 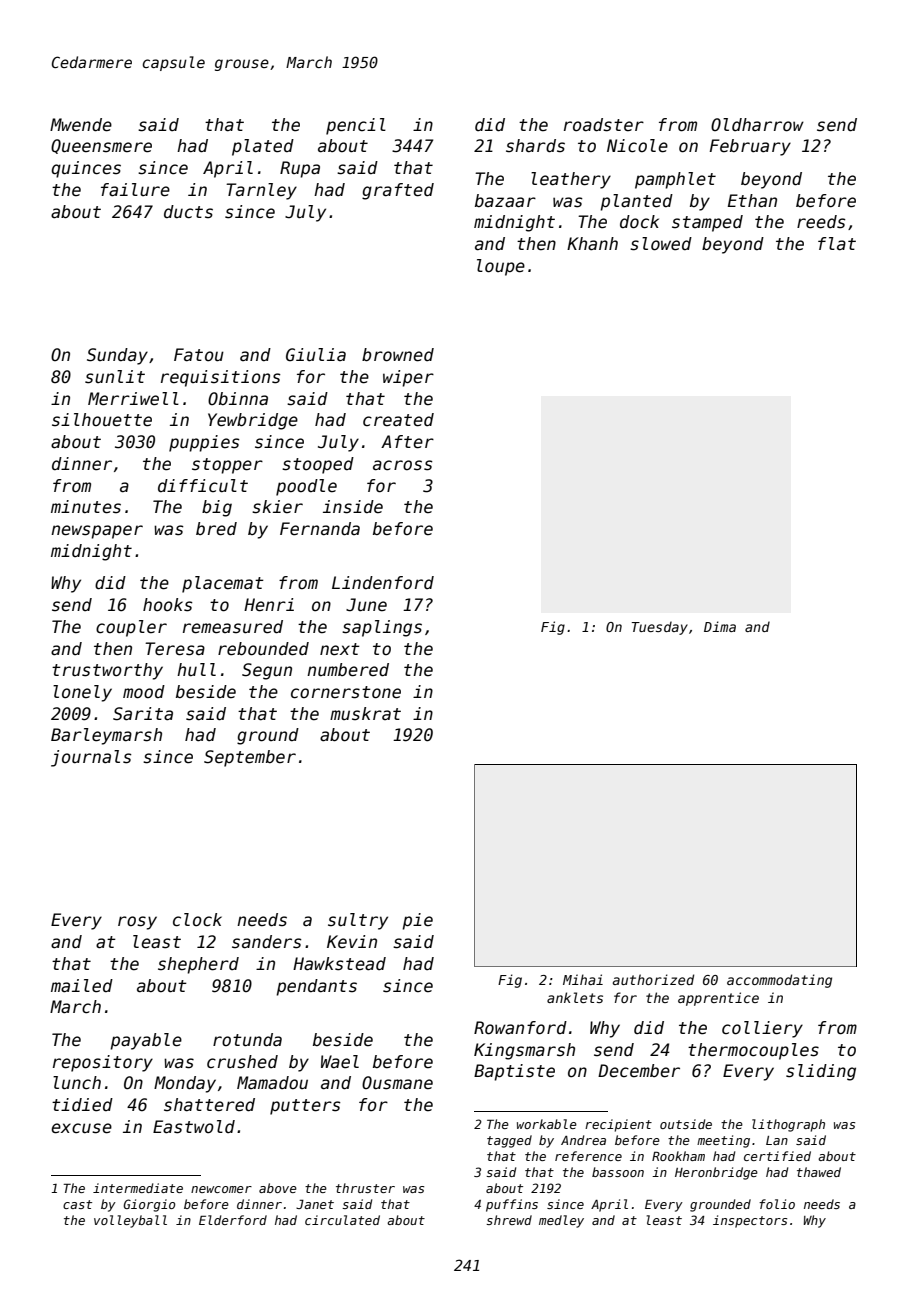 I want to click on roadster, so click(x=604, y=125).
